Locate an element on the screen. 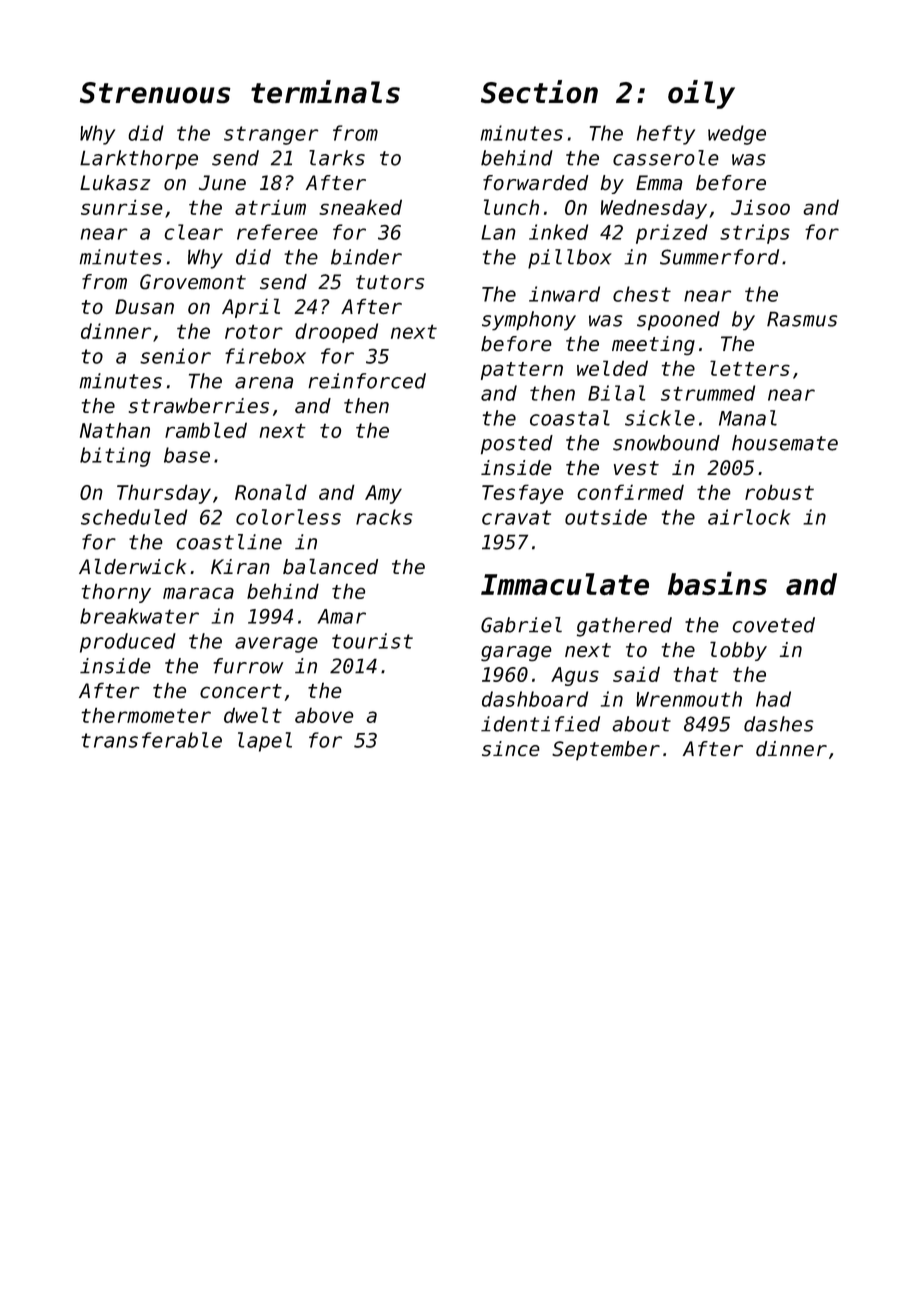  Gabriel is located at coordinates (521, 625).
